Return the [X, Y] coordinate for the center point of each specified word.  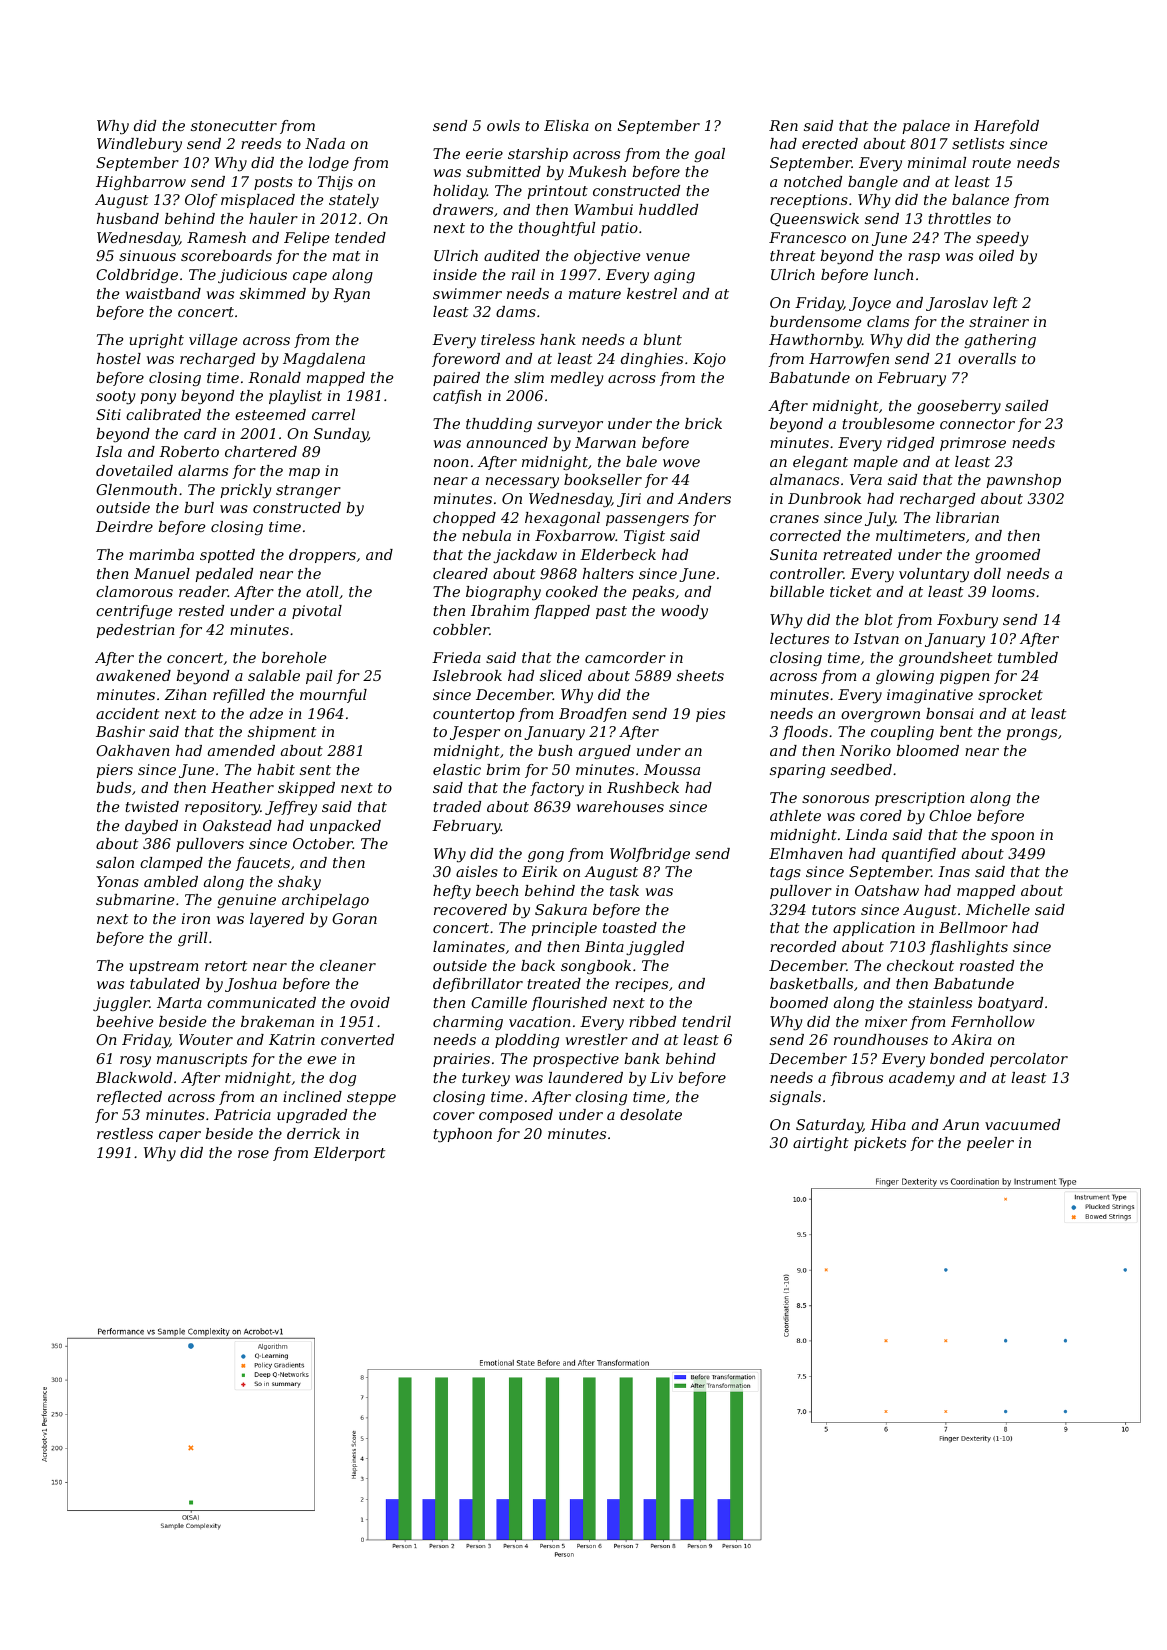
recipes [641, 985]
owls [503, 125]
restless [125, 1133]
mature [595, 294]
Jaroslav [957, 304]
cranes [794, 519]
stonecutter [234, 126]
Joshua [251, 985]
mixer [886, 1021]
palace [926, 127]
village [213, 341]
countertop [474, 715]
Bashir [120, 731]
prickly [245, 491]
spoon [1012, 837]
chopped [464, 519]
